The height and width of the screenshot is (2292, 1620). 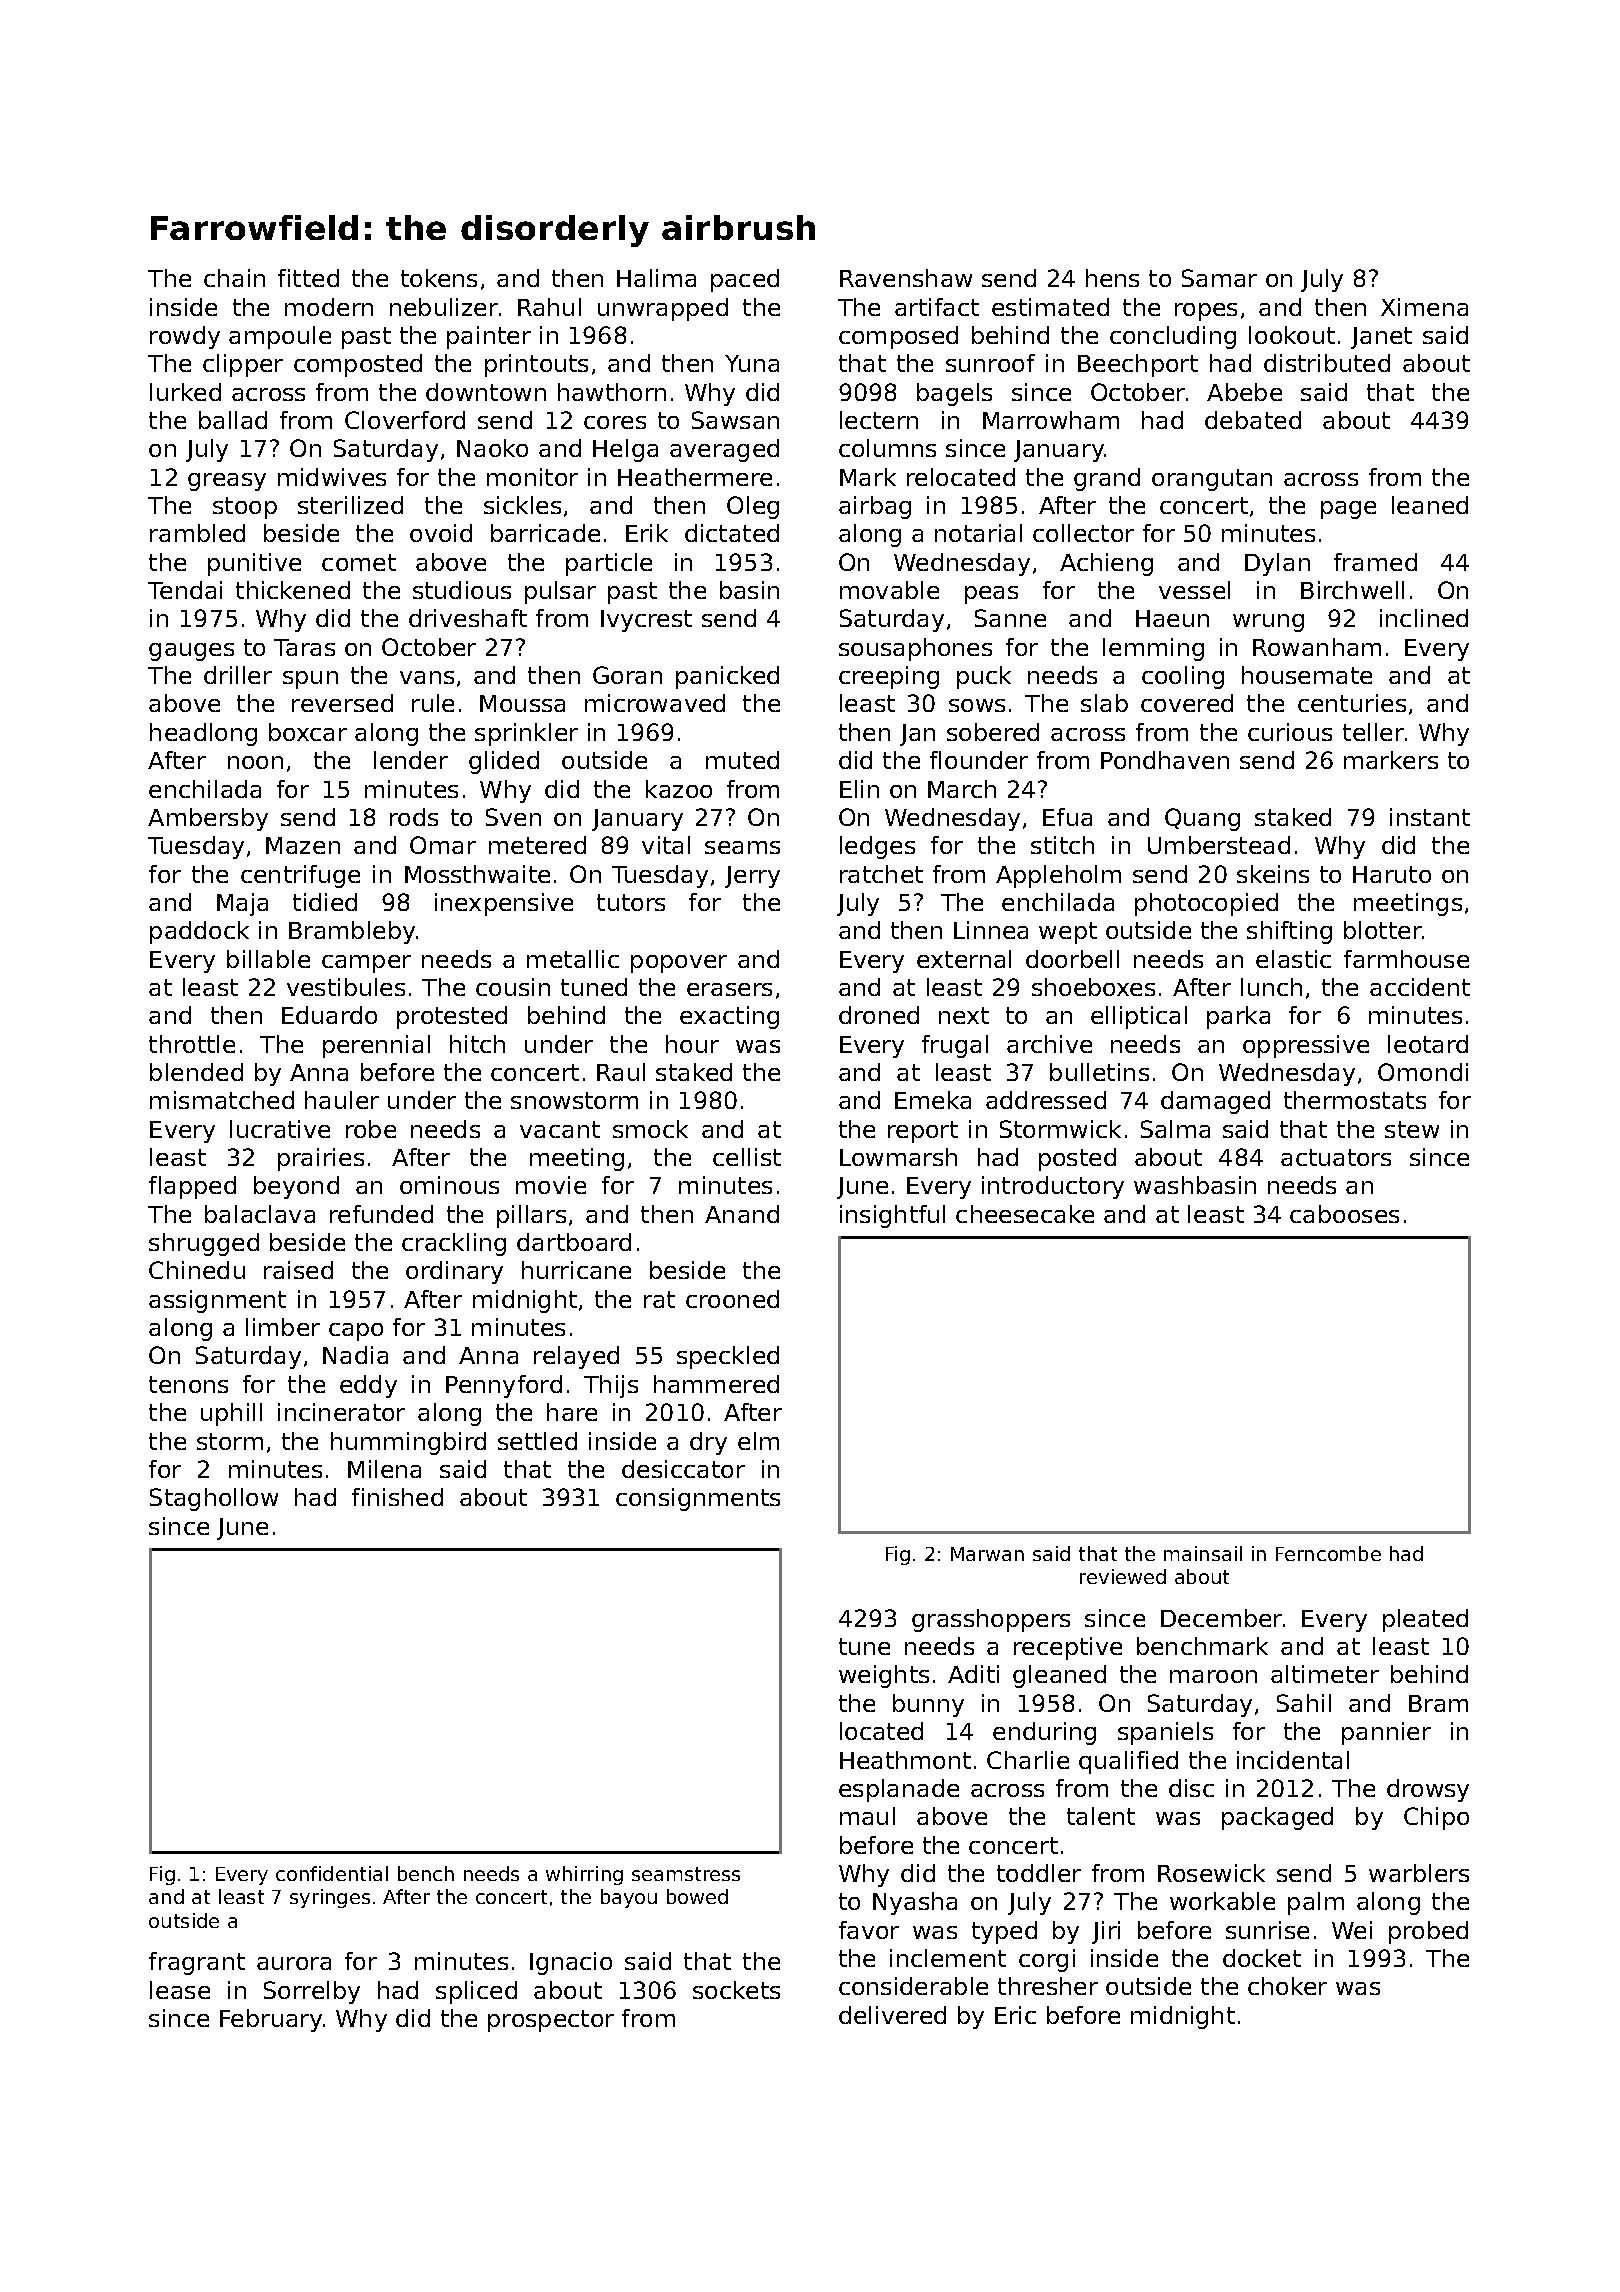 What do you see at coordinates (899, 1790) in the screenshot?
I see `esplanade` at bounding box center [899, 1790].
